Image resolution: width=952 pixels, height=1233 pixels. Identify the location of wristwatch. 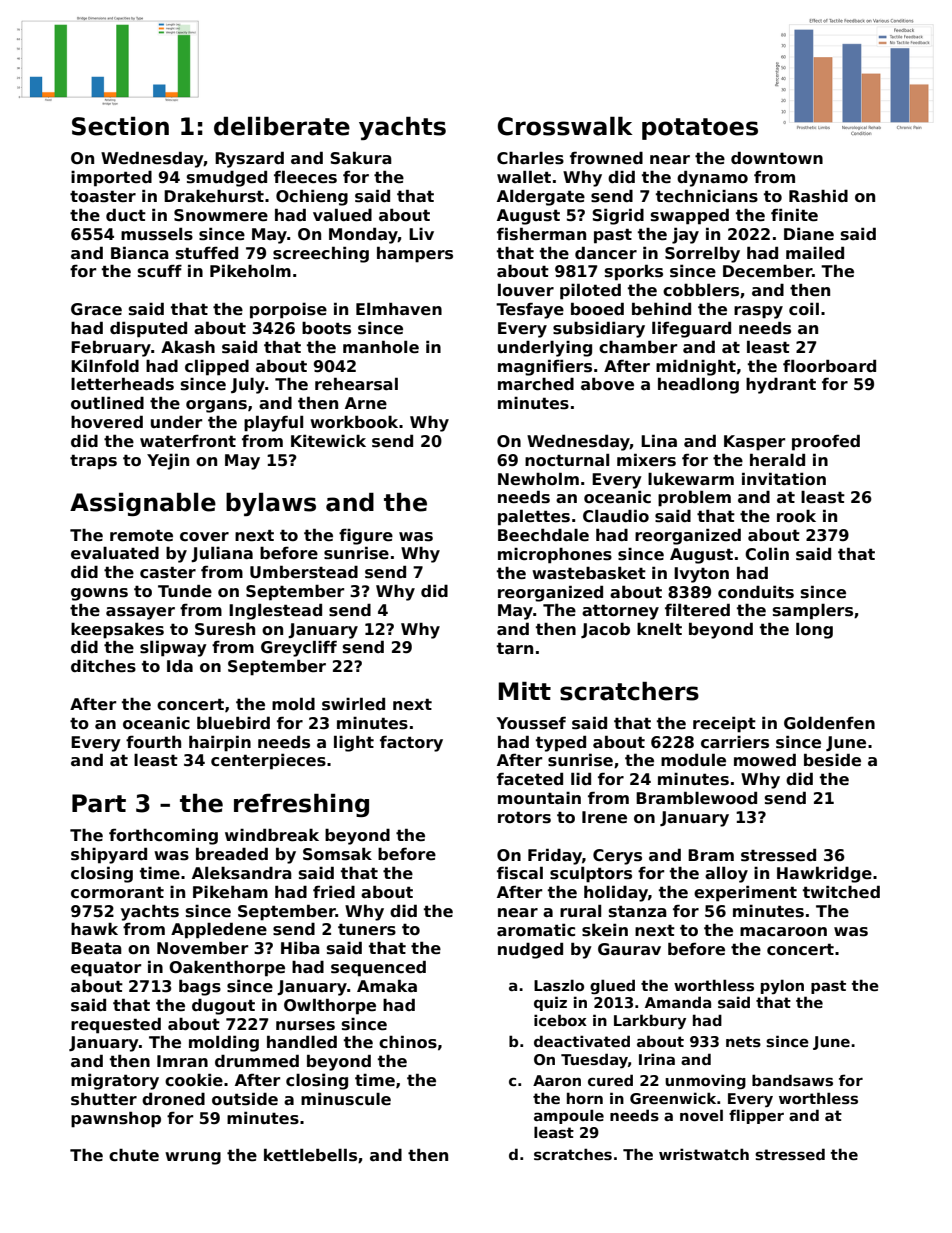
(704, 1154).
